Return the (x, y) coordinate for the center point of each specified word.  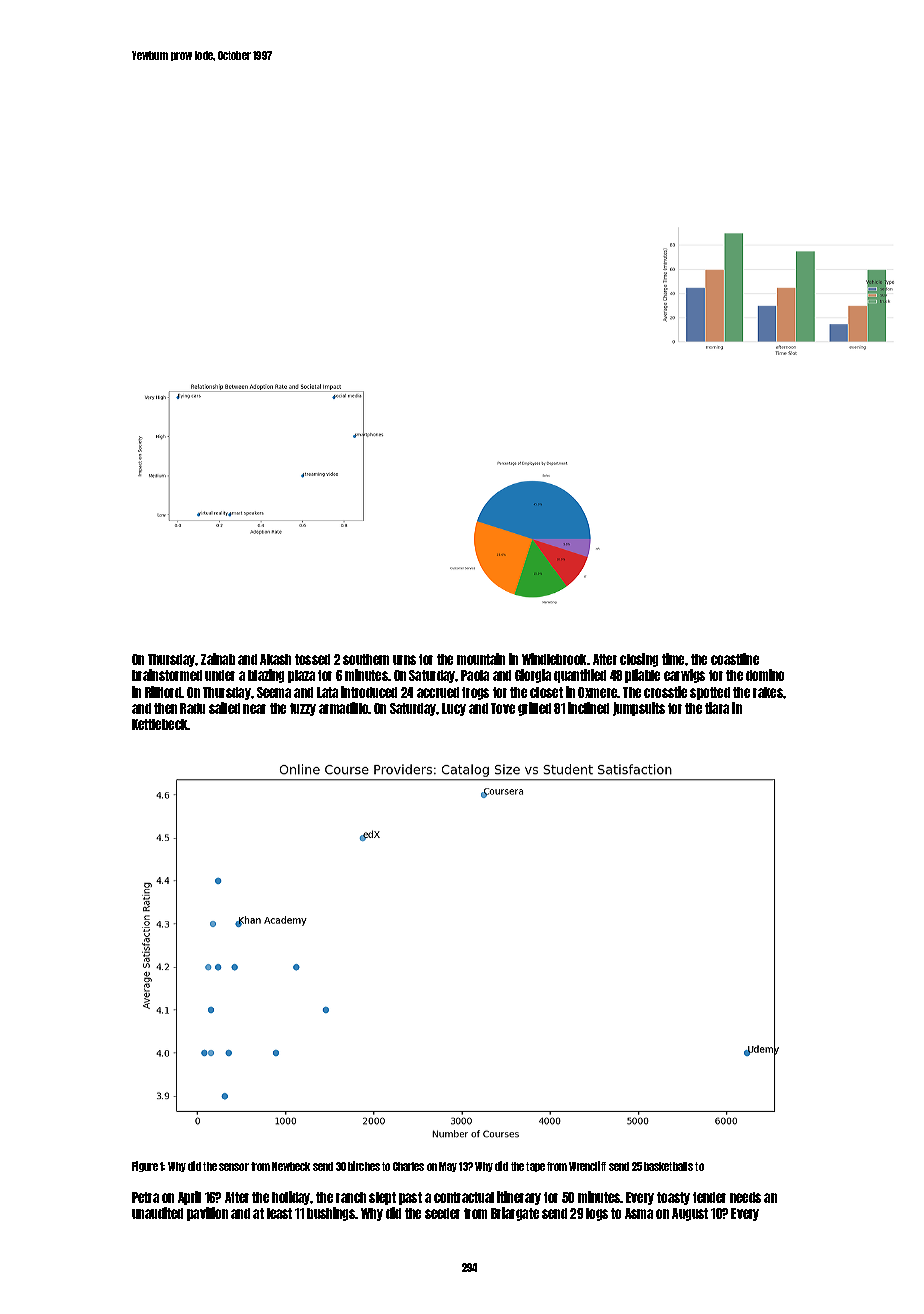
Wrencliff (587, 1166)
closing (639, 660)
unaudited (157, 1213)
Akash (275, 659)
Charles (408, 1166)
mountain (481, 659)
